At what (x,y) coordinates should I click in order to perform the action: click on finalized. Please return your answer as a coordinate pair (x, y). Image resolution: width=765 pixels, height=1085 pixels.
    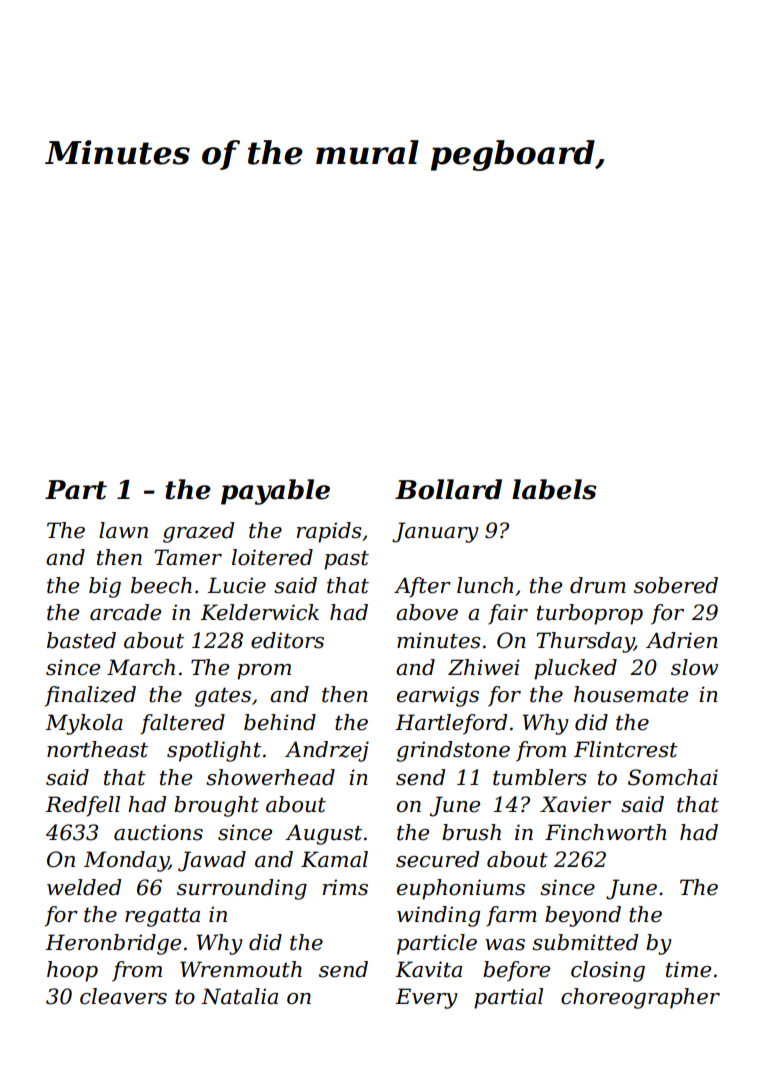
    Looking at the image, I should click on (90, 696).
